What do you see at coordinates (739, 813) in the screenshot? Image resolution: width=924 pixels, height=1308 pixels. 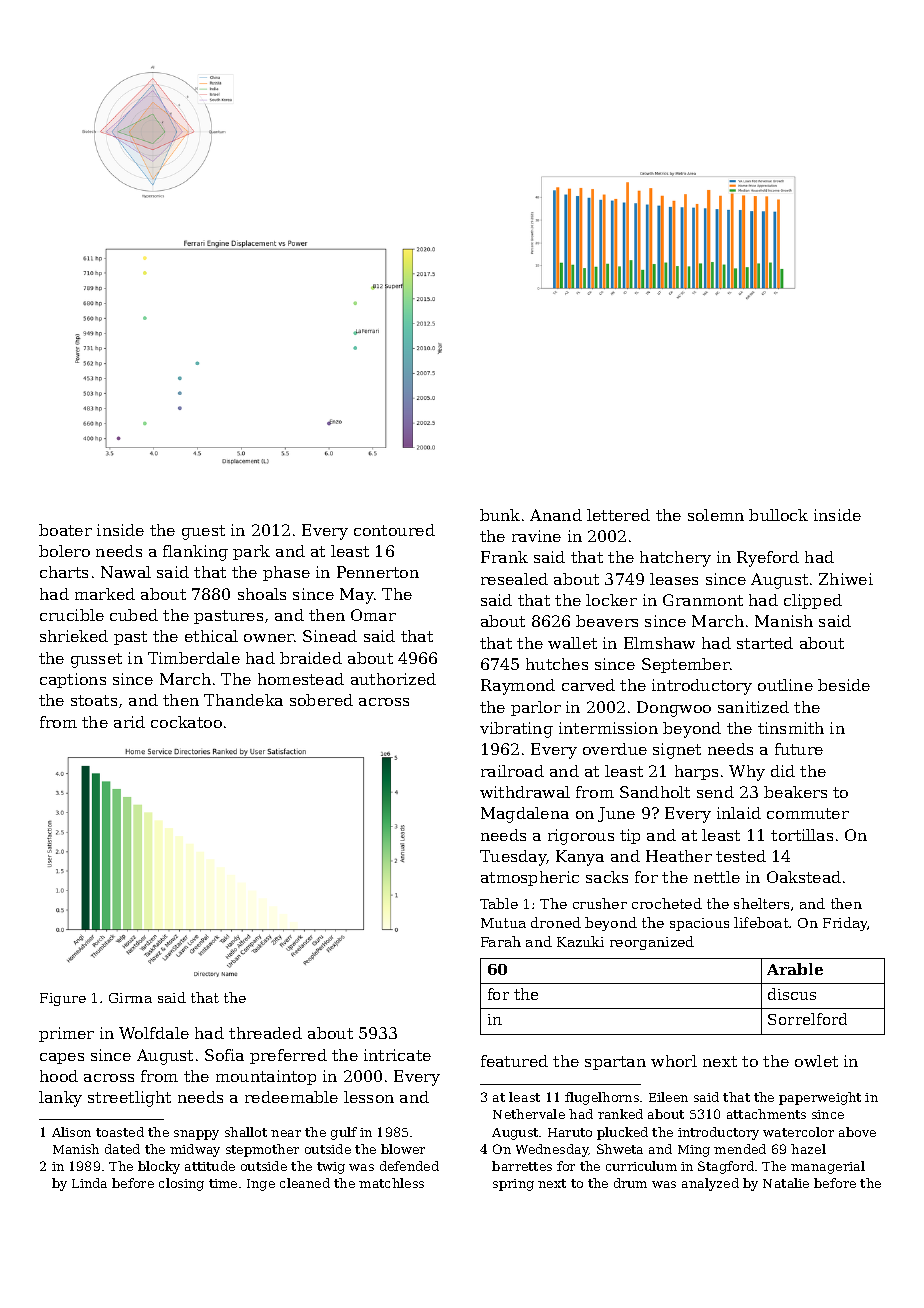 I see `inlaid` at bounding box center [739, 813].
